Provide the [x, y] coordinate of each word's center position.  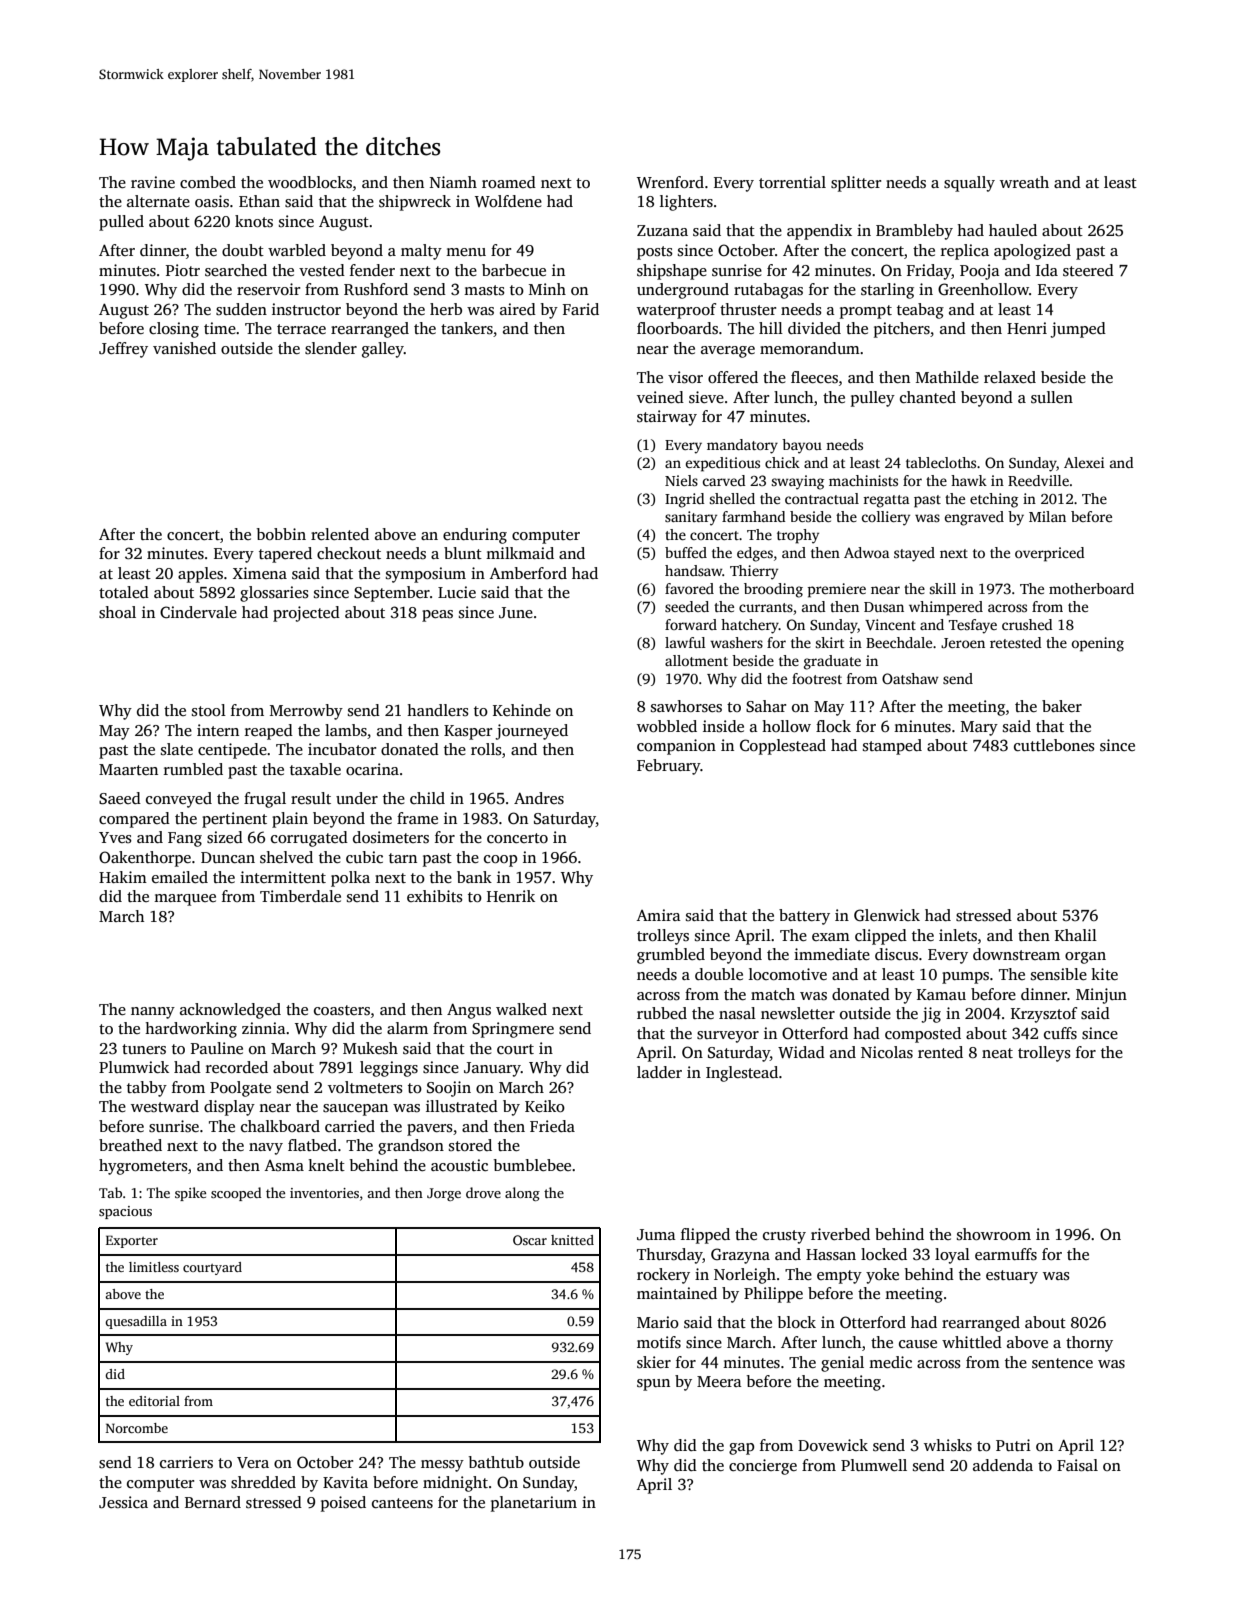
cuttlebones [1054, 745]
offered [733, 377]
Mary [979, 728]
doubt [243, 250]
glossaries [274, 594]
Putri [1013, 1445]
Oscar [530, 1240]
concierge [763, 1467]
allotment [696, 660]
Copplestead [783, 747]
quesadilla [136, 1322]
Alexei [1084, 462]
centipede [232, 751]
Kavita [345, 1482]
